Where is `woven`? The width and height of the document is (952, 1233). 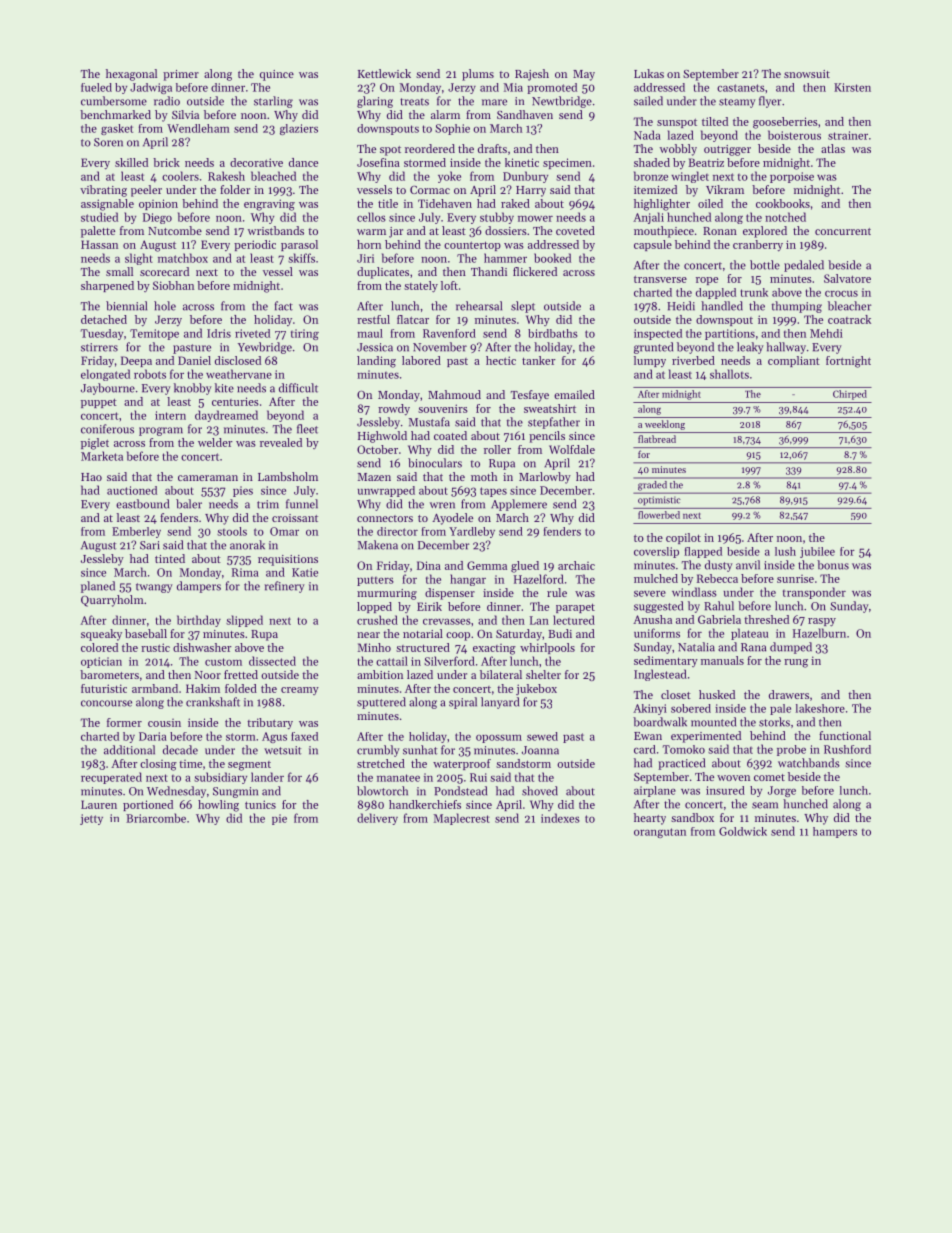 woven is located at coordinates (733, 778).
